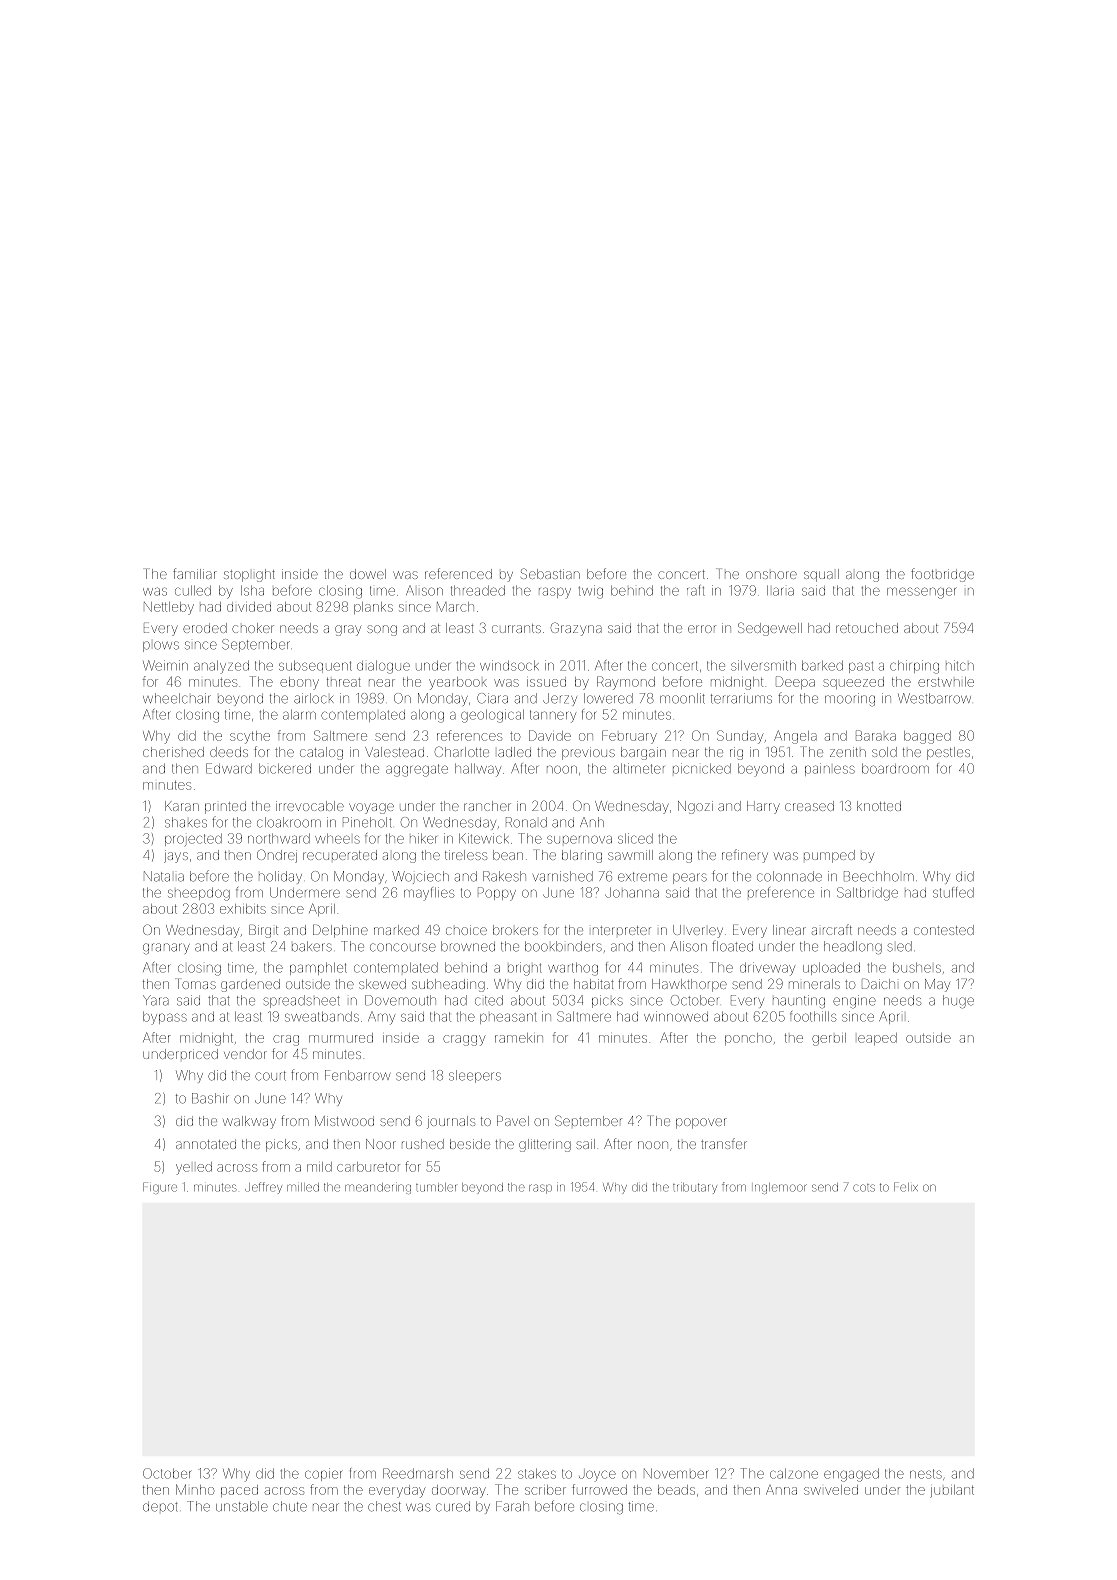 The image size is (1117, 1580). Describe the element at coordinates (821, 575) in the screenshot. I see `squall` at that location.
